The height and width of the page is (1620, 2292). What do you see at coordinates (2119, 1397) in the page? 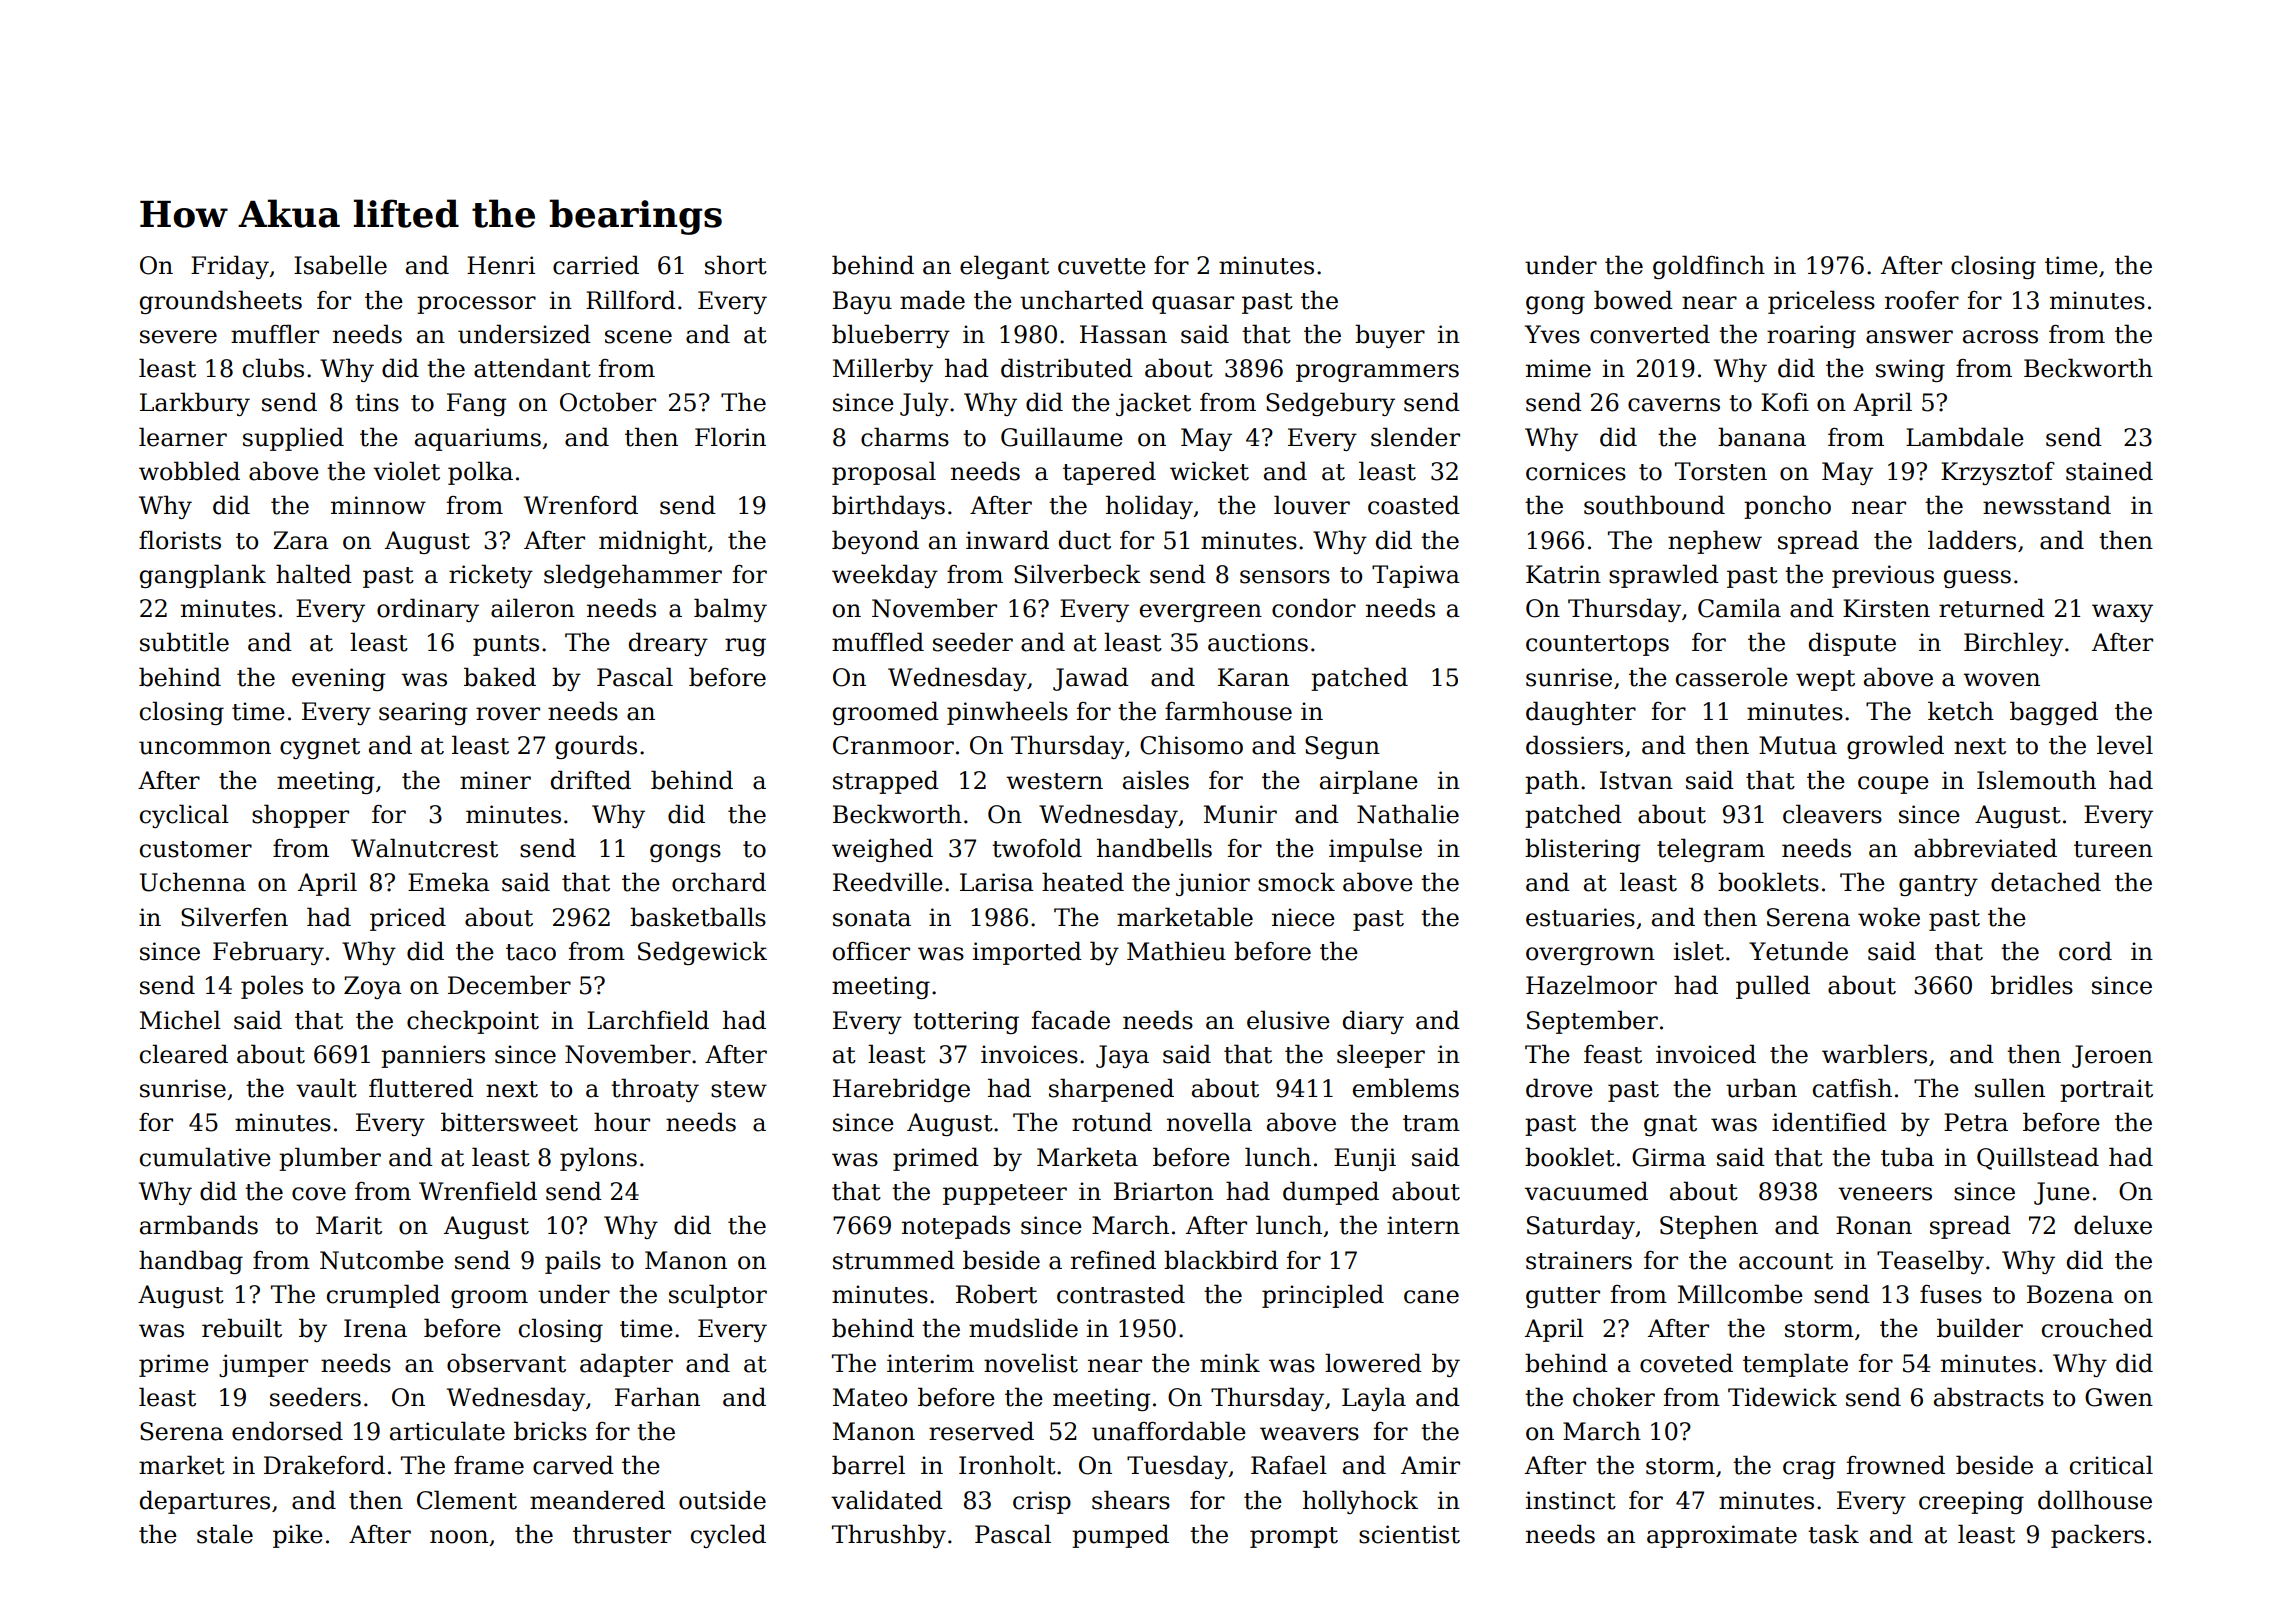
I see `Gwen` at bounding box center [2119, 1397].
